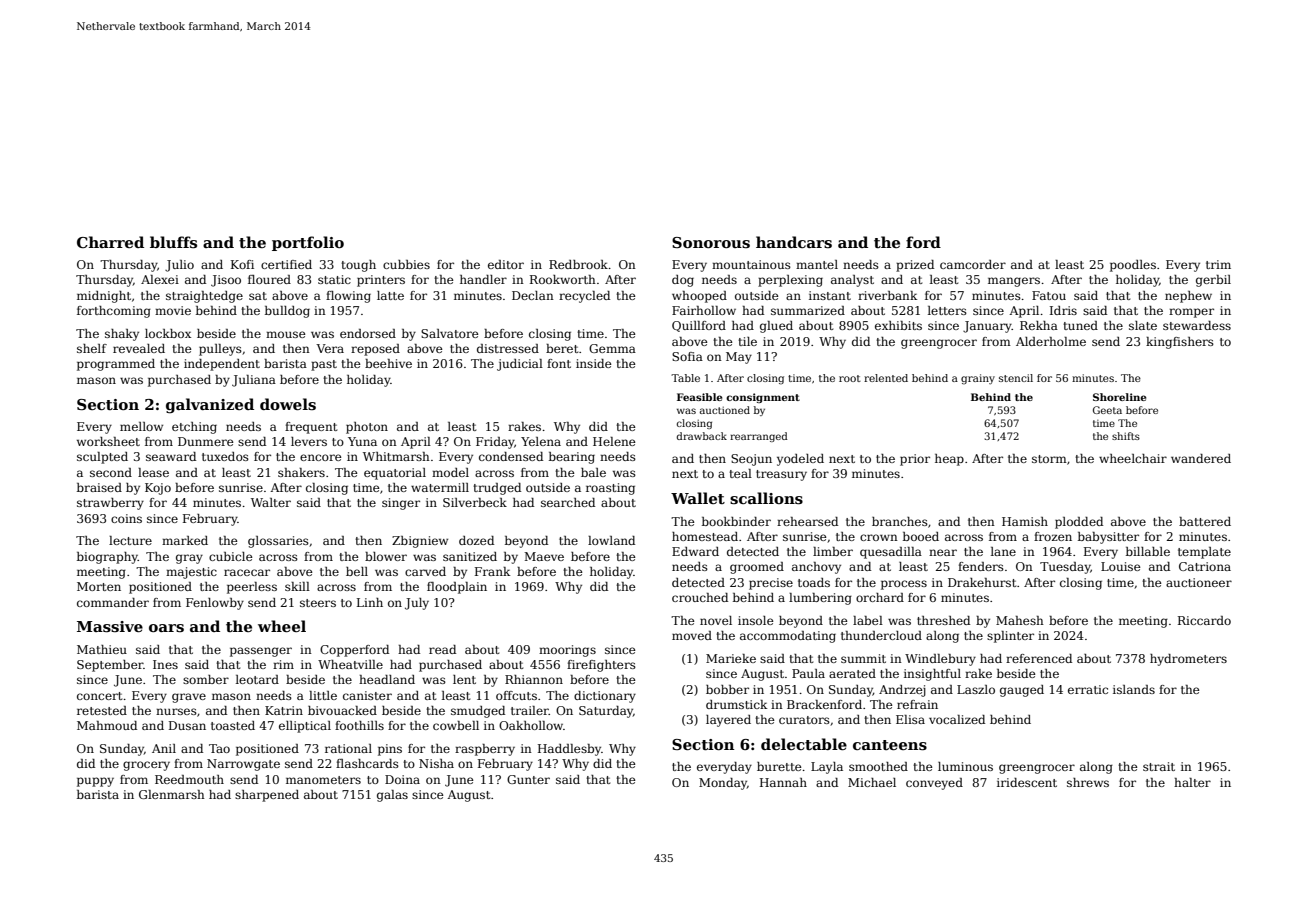 The height and width of the image is (924, 1308). What do you see at coordinates (978, 379) in the image?
I see `grainy` at bounding box center [978, 379].
